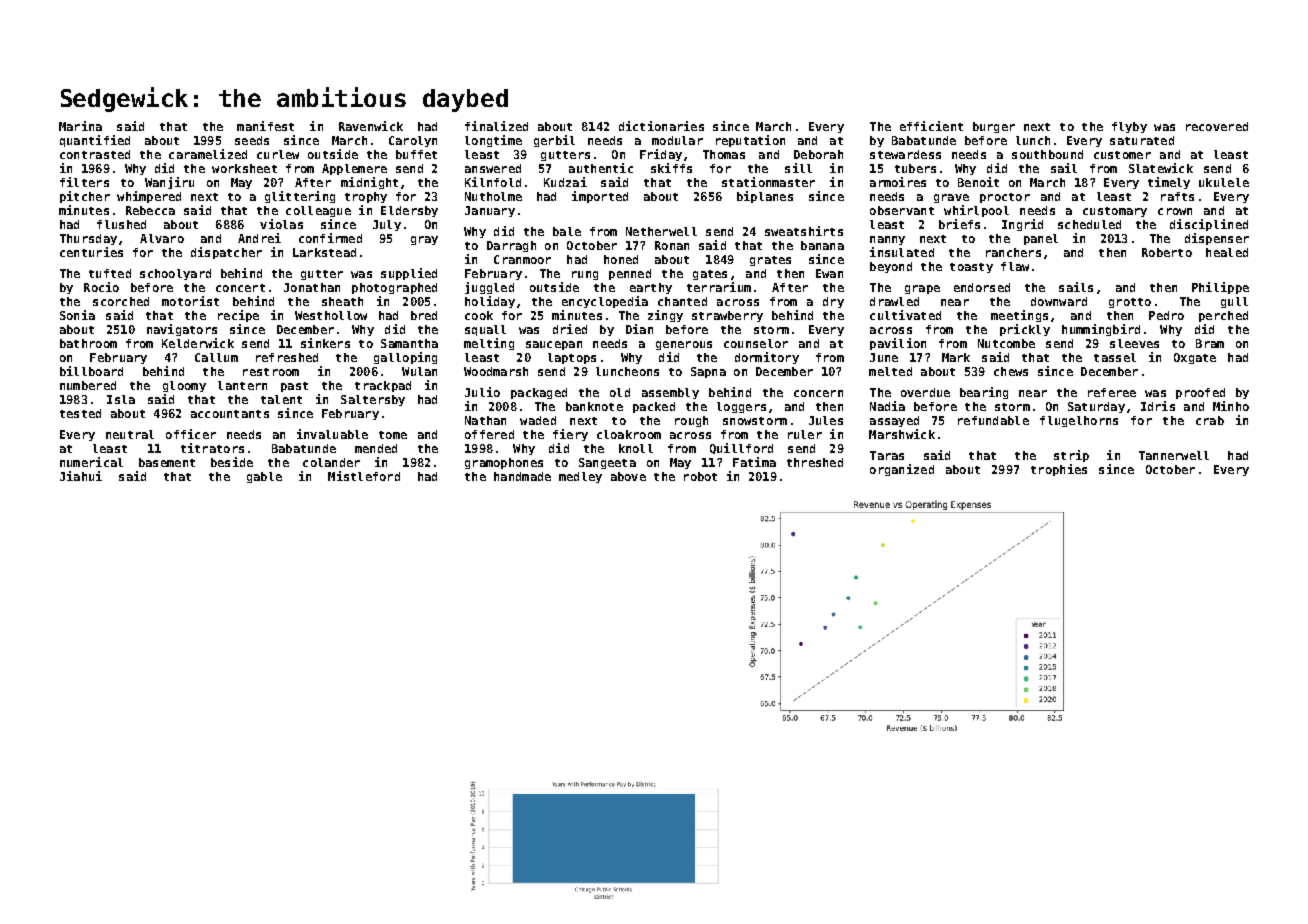 The width and height of the image is (1308, 924). What do you see at coordinates (364, 476) in the image?
I see `Mistleford` at bounding box center [364, 476].
